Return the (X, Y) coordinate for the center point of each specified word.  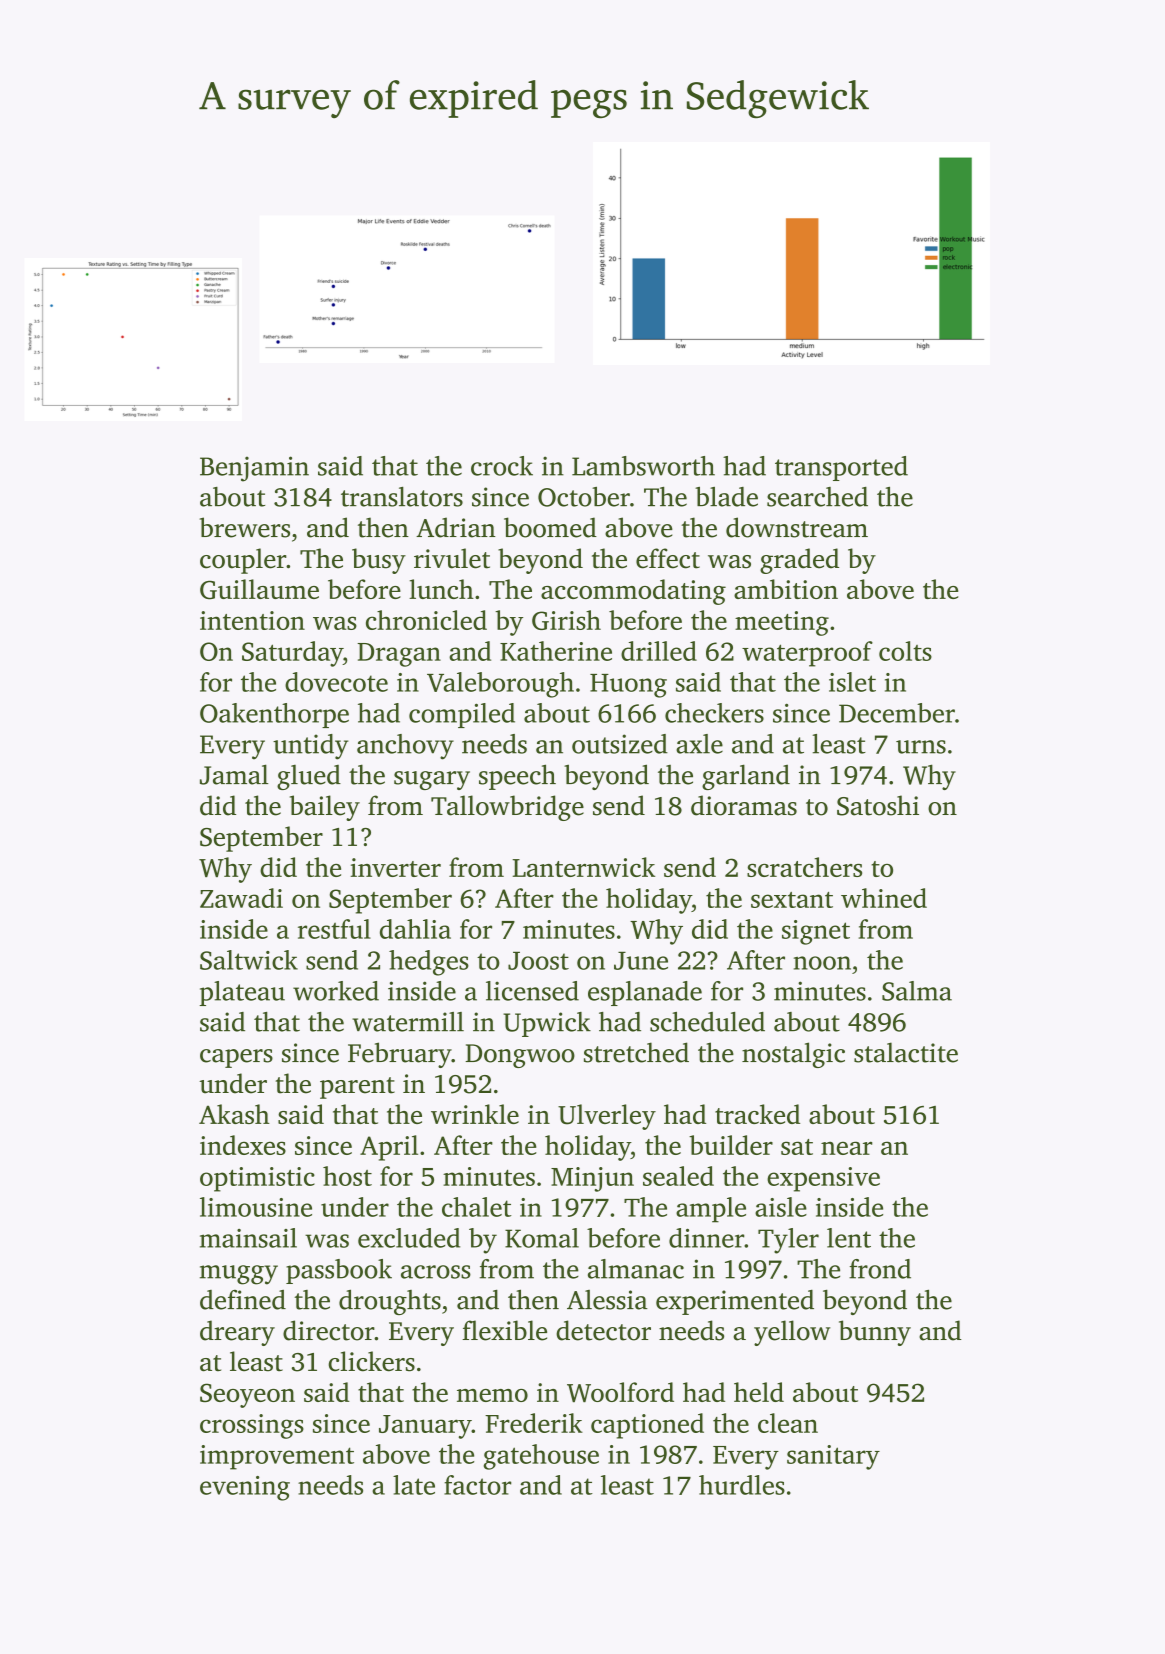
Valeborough (500, 685)
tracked (757, 1114)
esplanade (645, 993)
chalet (477, 1207)
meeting (782, 623)
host (347, 1176)
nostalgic (793, 1055)
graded (799, 561)
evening (245, 1488)
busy (379, 561)
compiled (462, 715)
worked (336, 991)
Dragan (399, 655)
